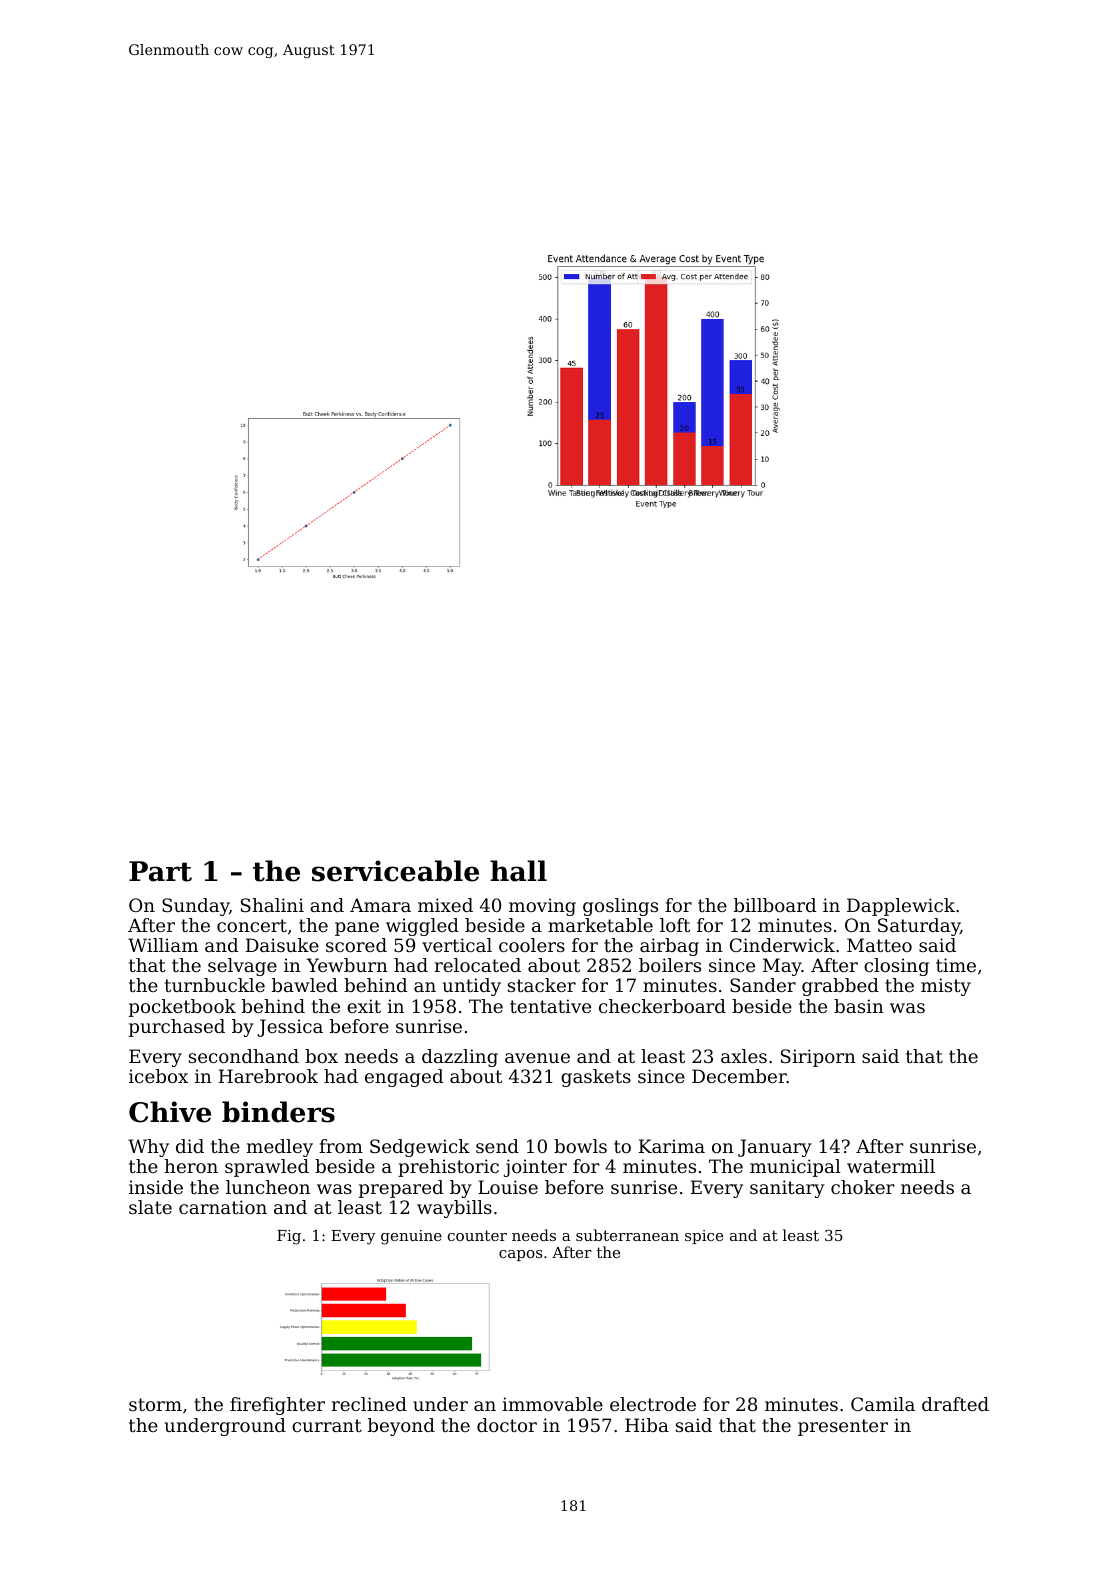 The image size is (1120, 1584). I want to click on icebox, so click(158, 1076).
